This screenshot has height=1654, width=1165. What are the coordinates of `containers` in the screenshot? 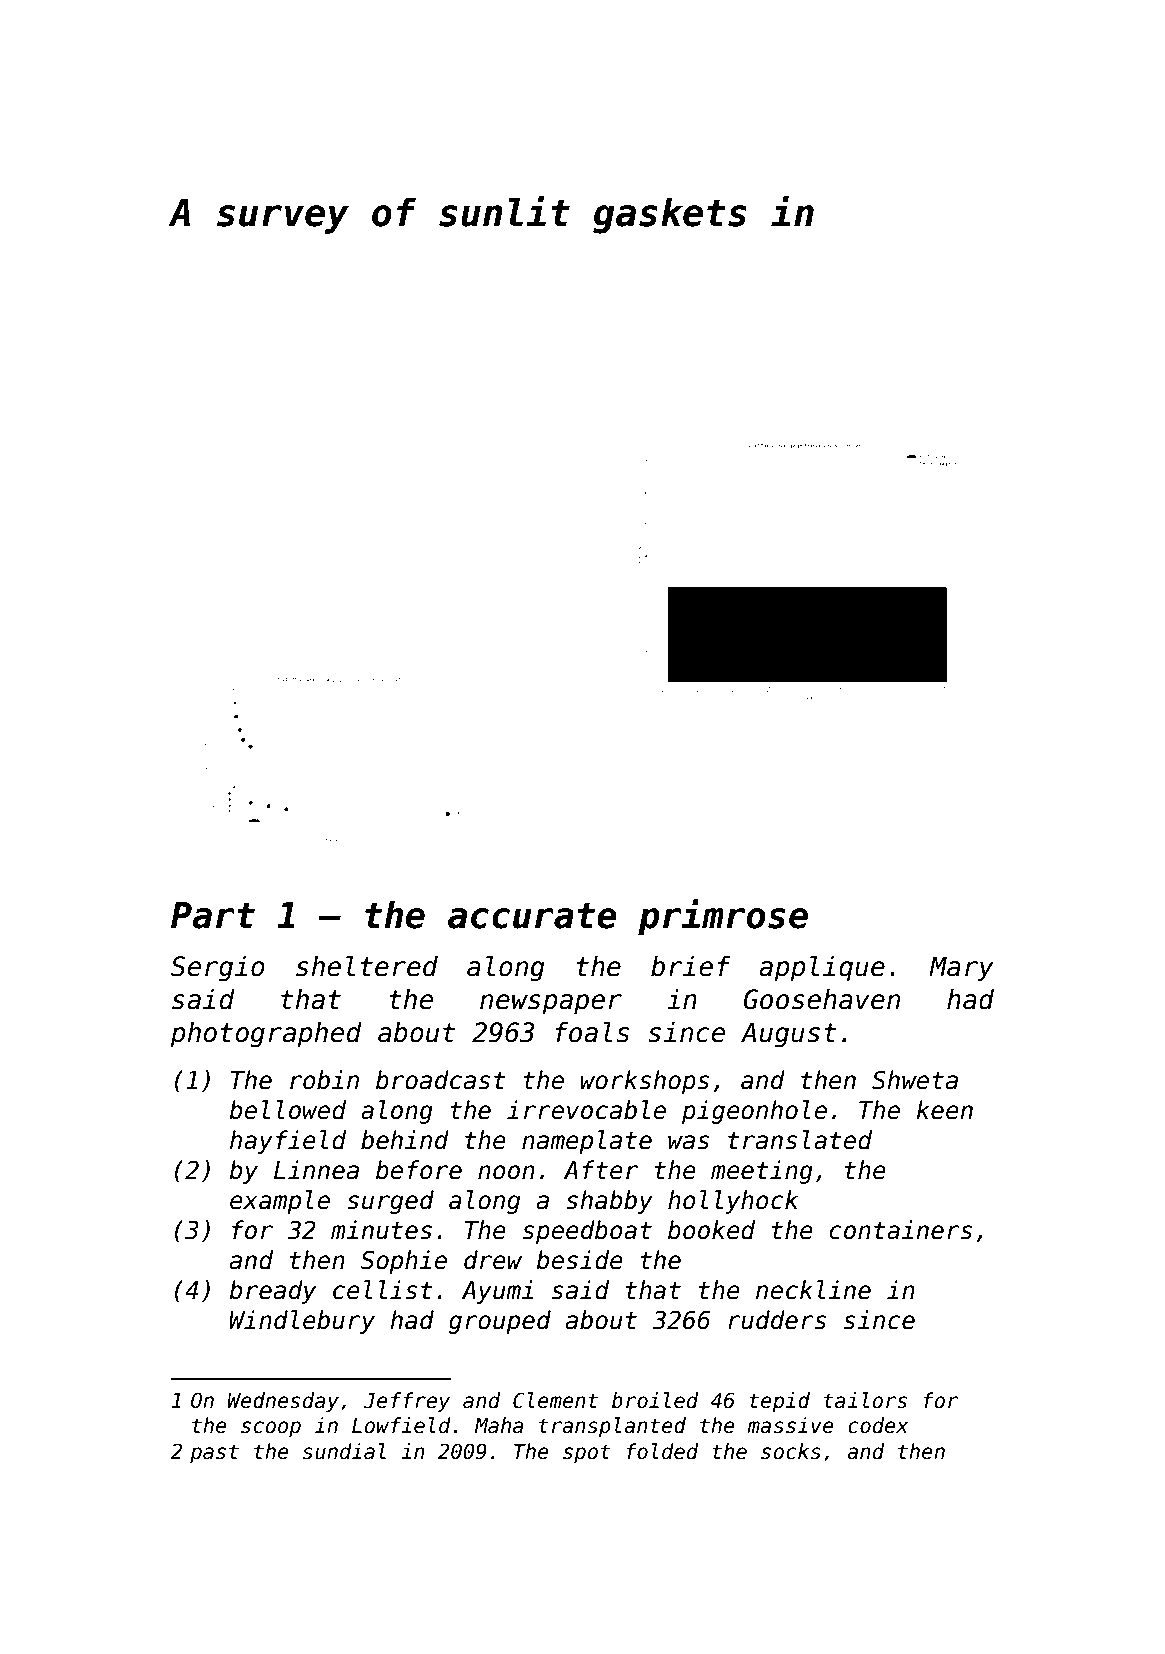 It's located at (901, 1230).
